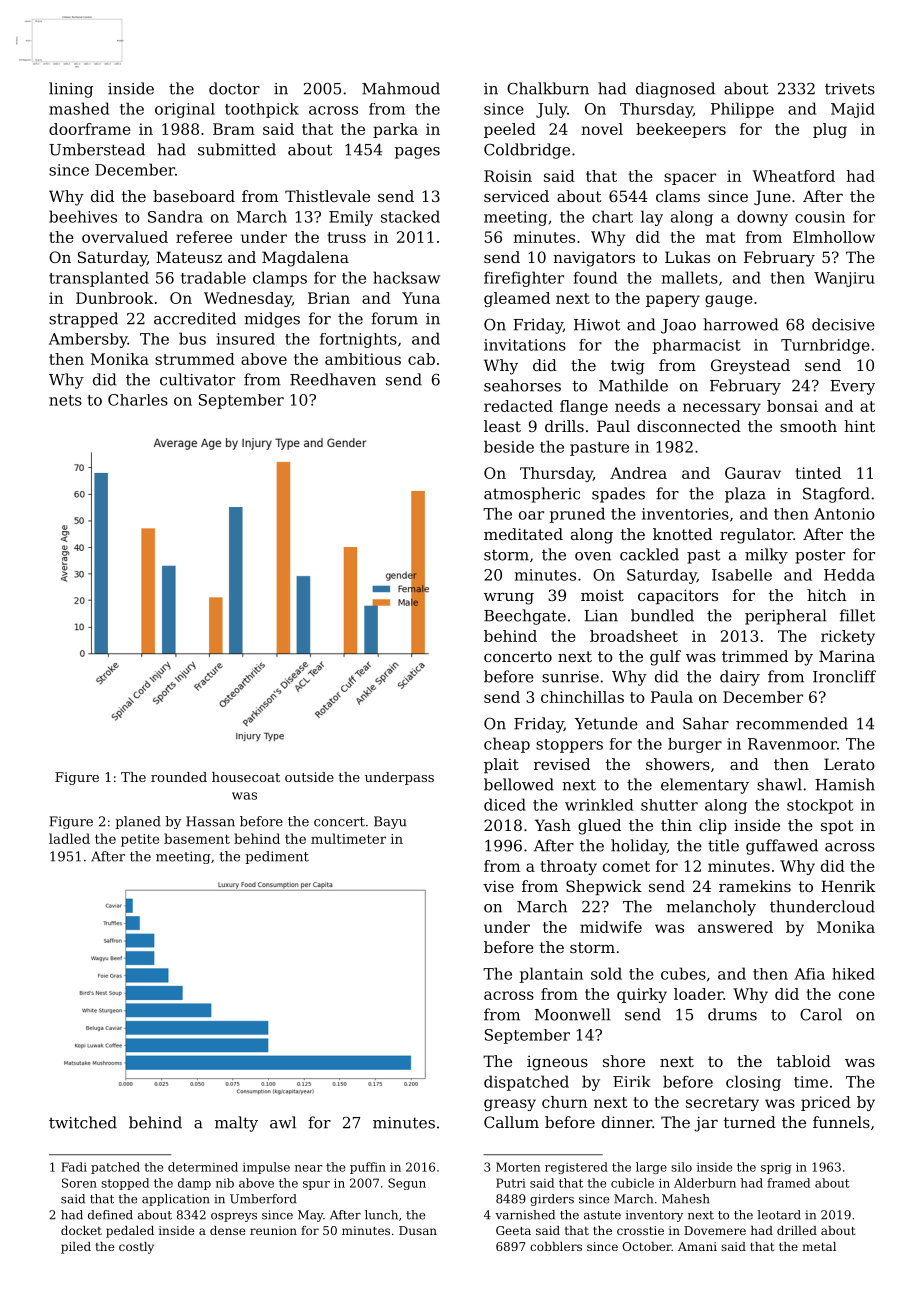 This document has width=924, height=1308. Describe the element at coordinates (390, 822) in the document. I see `Bayu` at that location.
